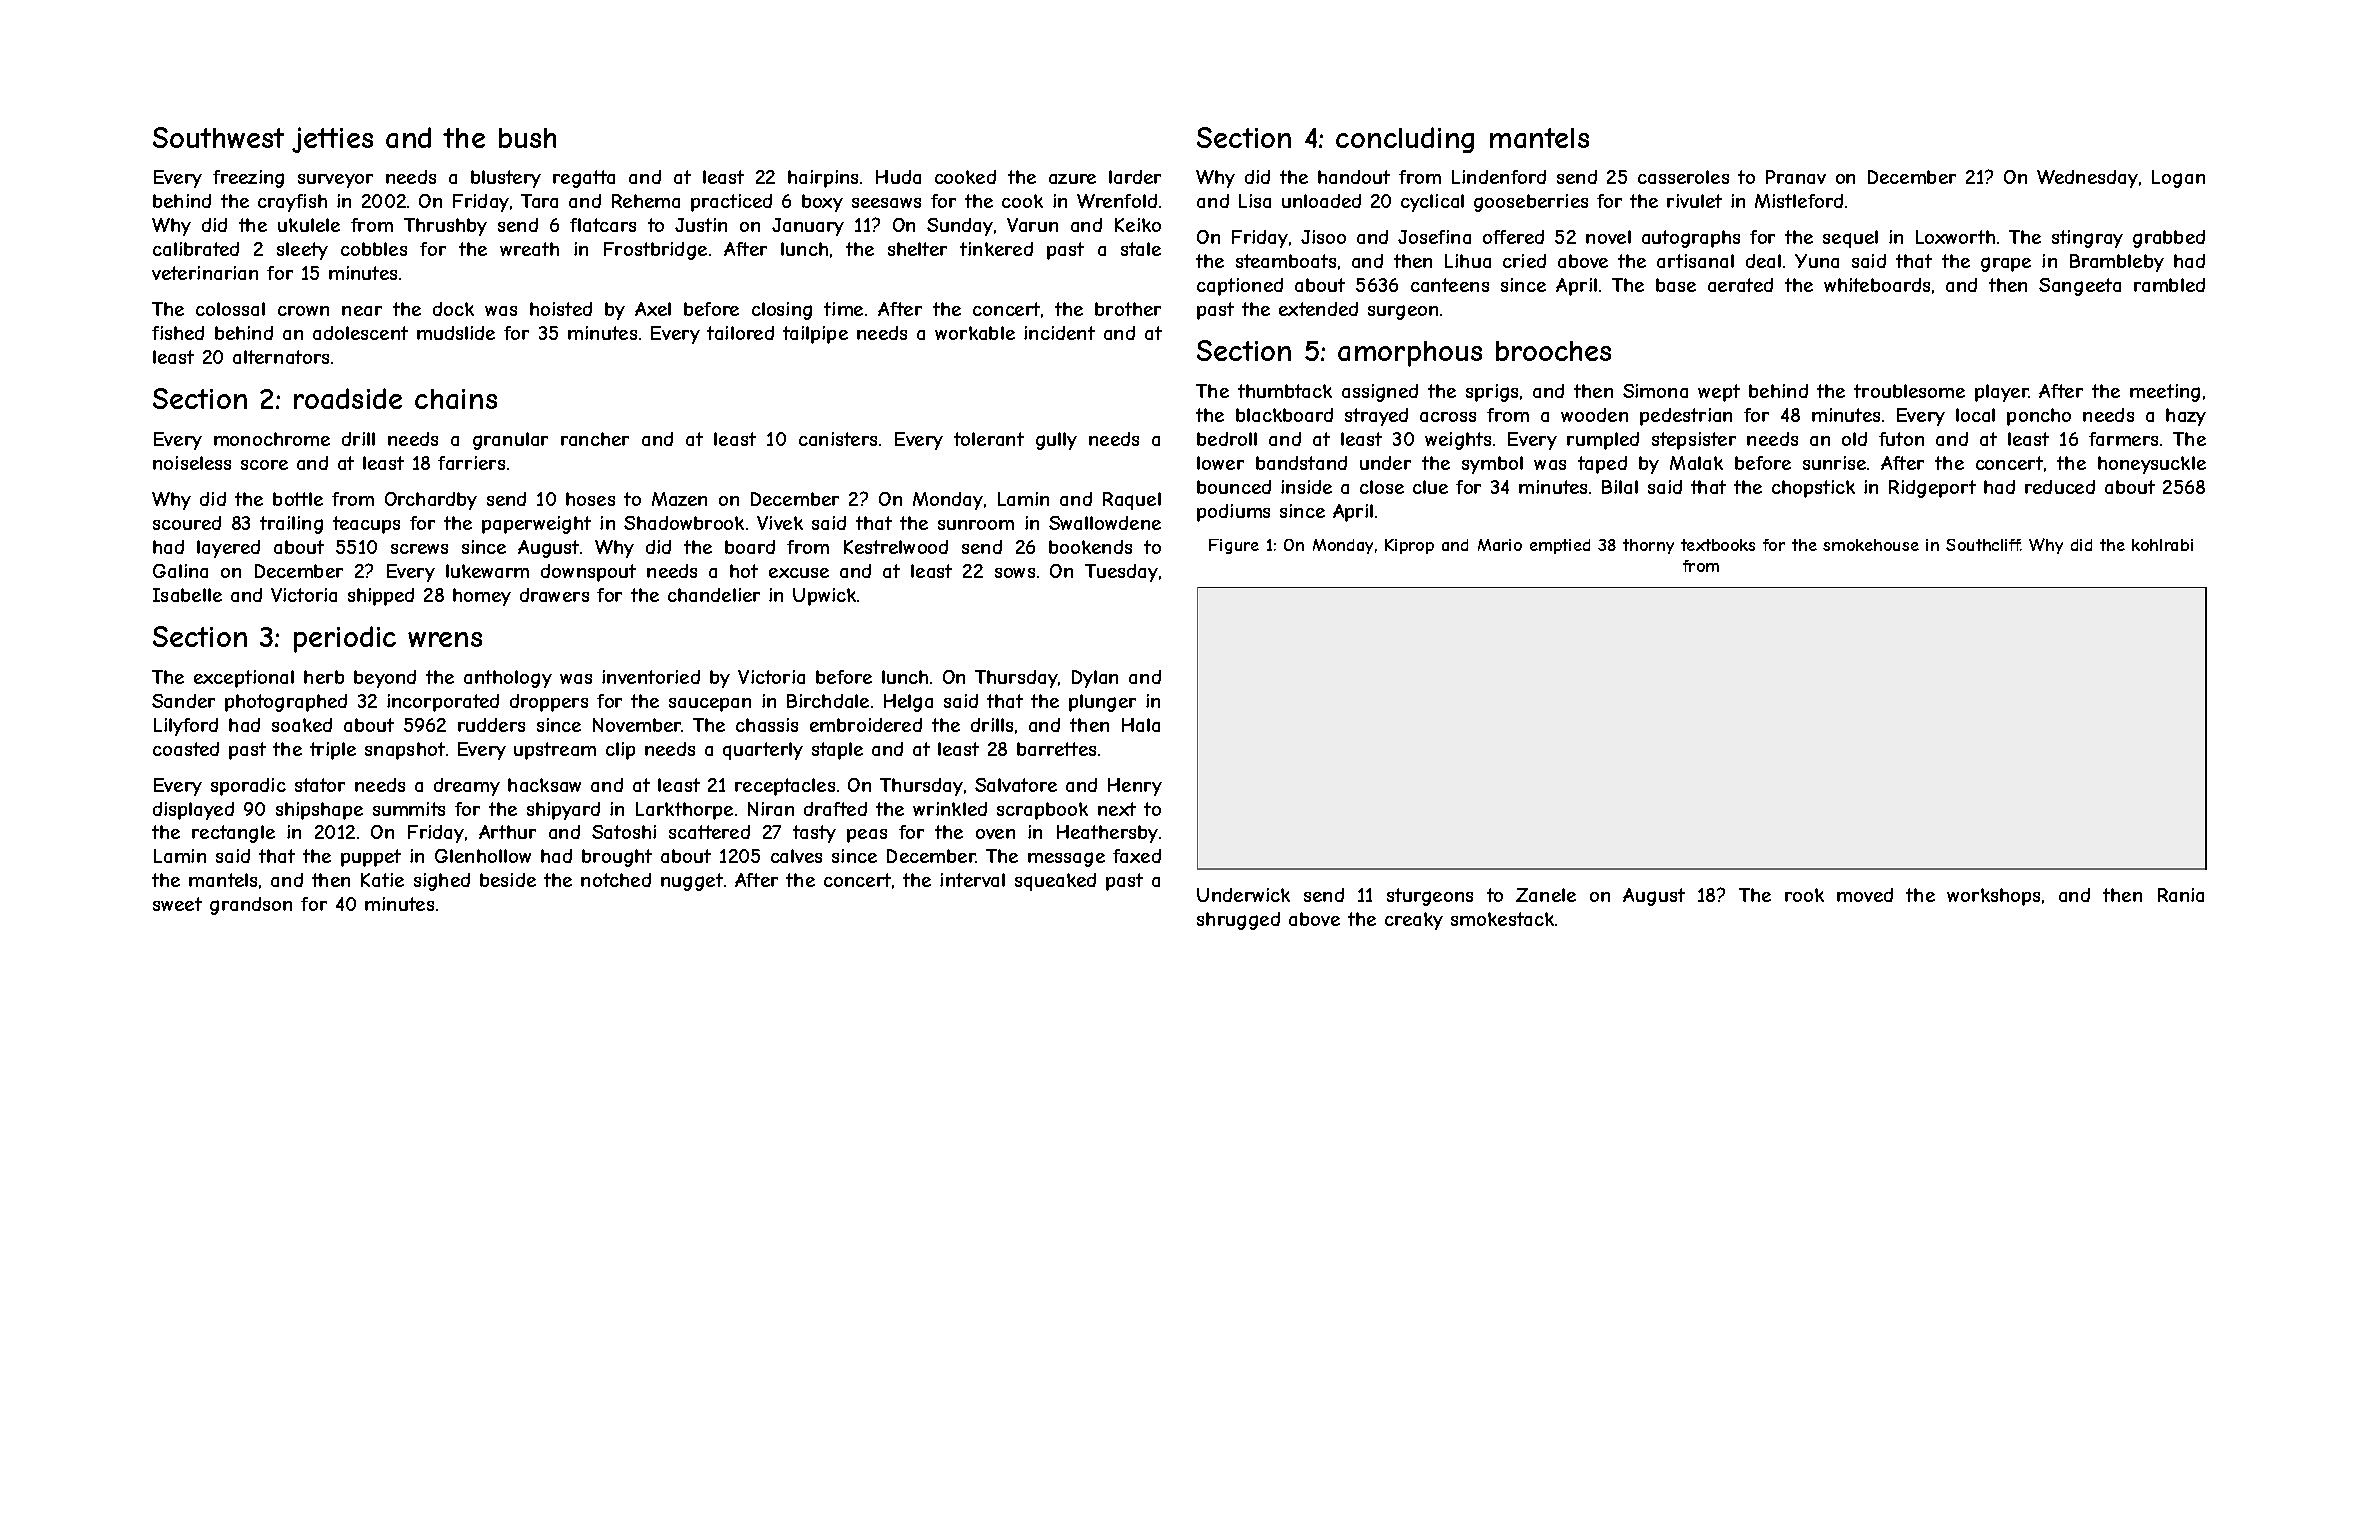 The height and width of the screenshot is (1526, 2359). I want to click on sunrise, so click(1834, 463).
